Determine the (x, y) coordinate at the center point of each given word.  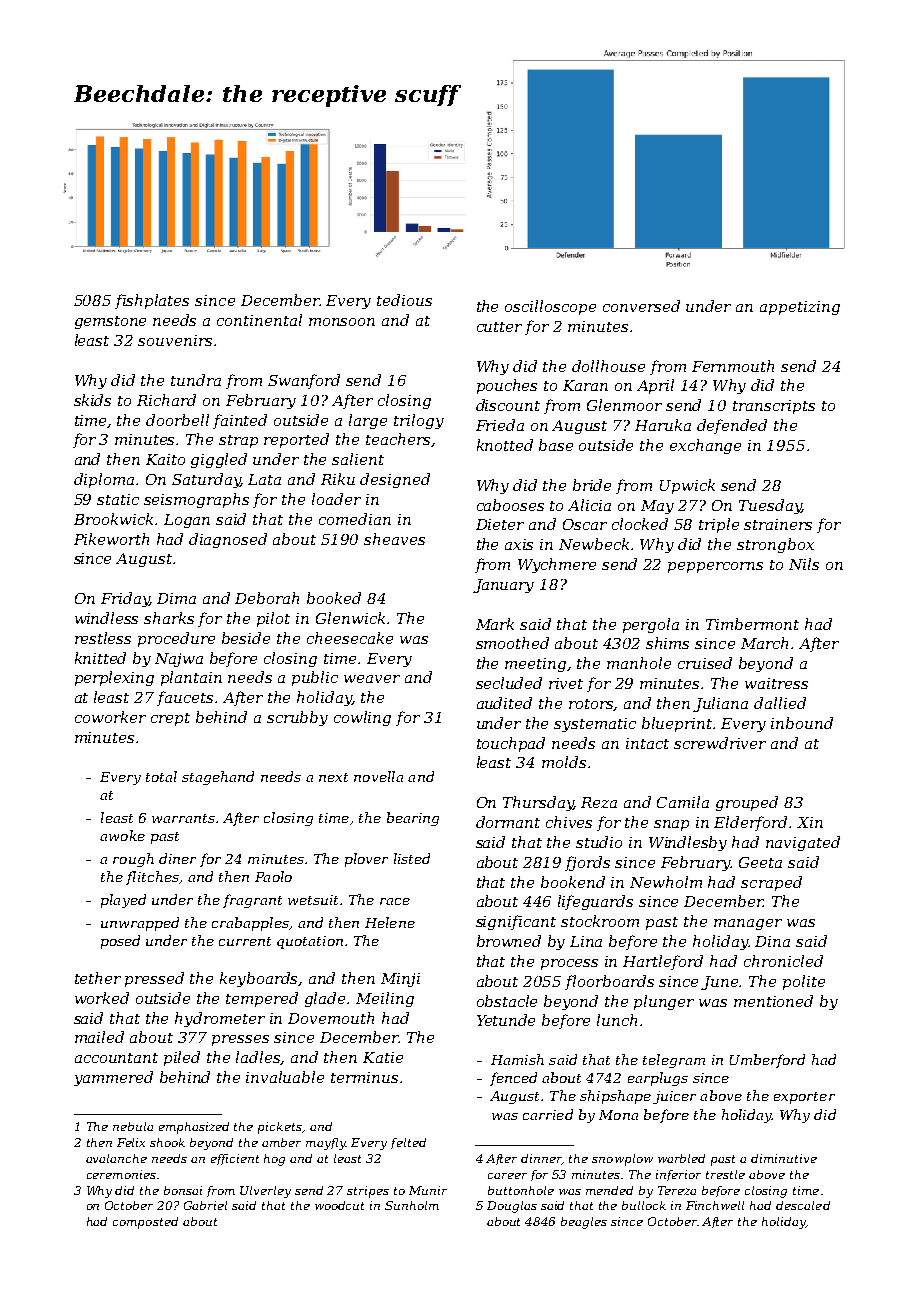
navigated (803, 843)
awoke (122, 835)
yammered (113, 1078)
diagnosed (228, 540)
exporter (804, 1098)
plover (366, 860)
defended (732, 426)
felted (408, 1143)
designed (395, 480)
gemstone (110, 322)
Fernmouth (733, 366)
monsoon (342, 322)
